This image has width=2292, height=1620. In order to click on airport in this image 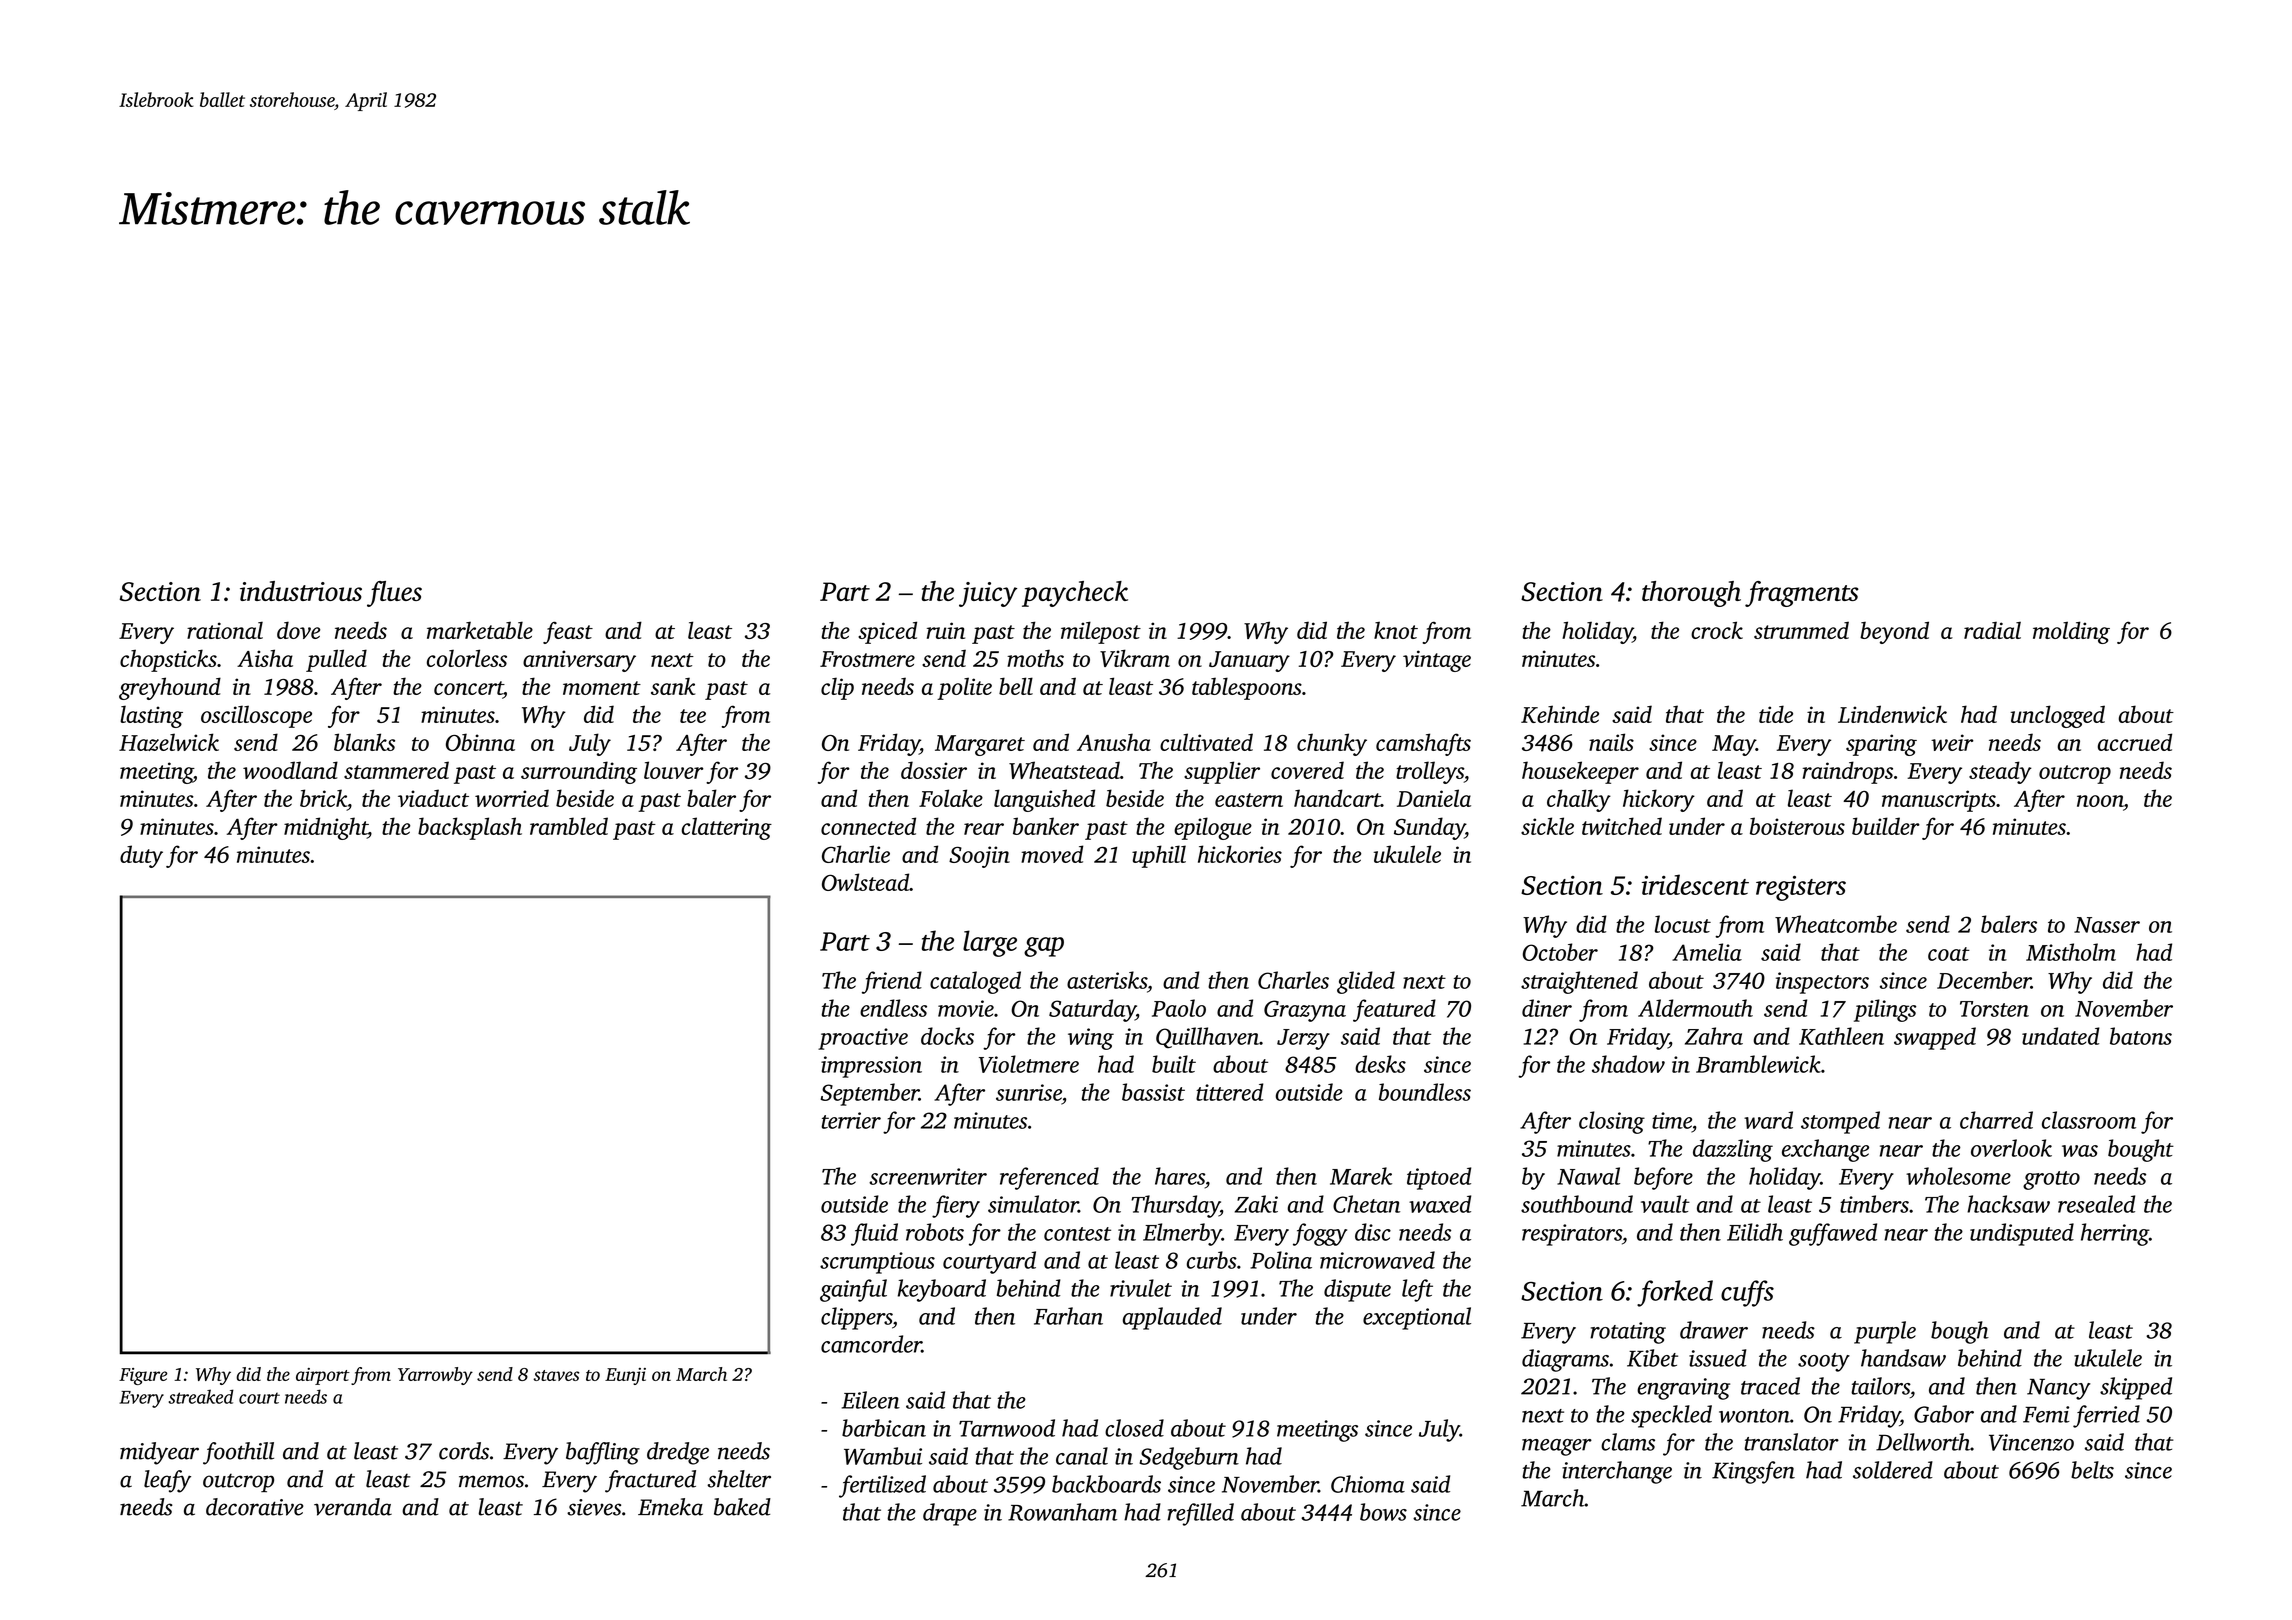, I will do `click(323, 1376)`.
